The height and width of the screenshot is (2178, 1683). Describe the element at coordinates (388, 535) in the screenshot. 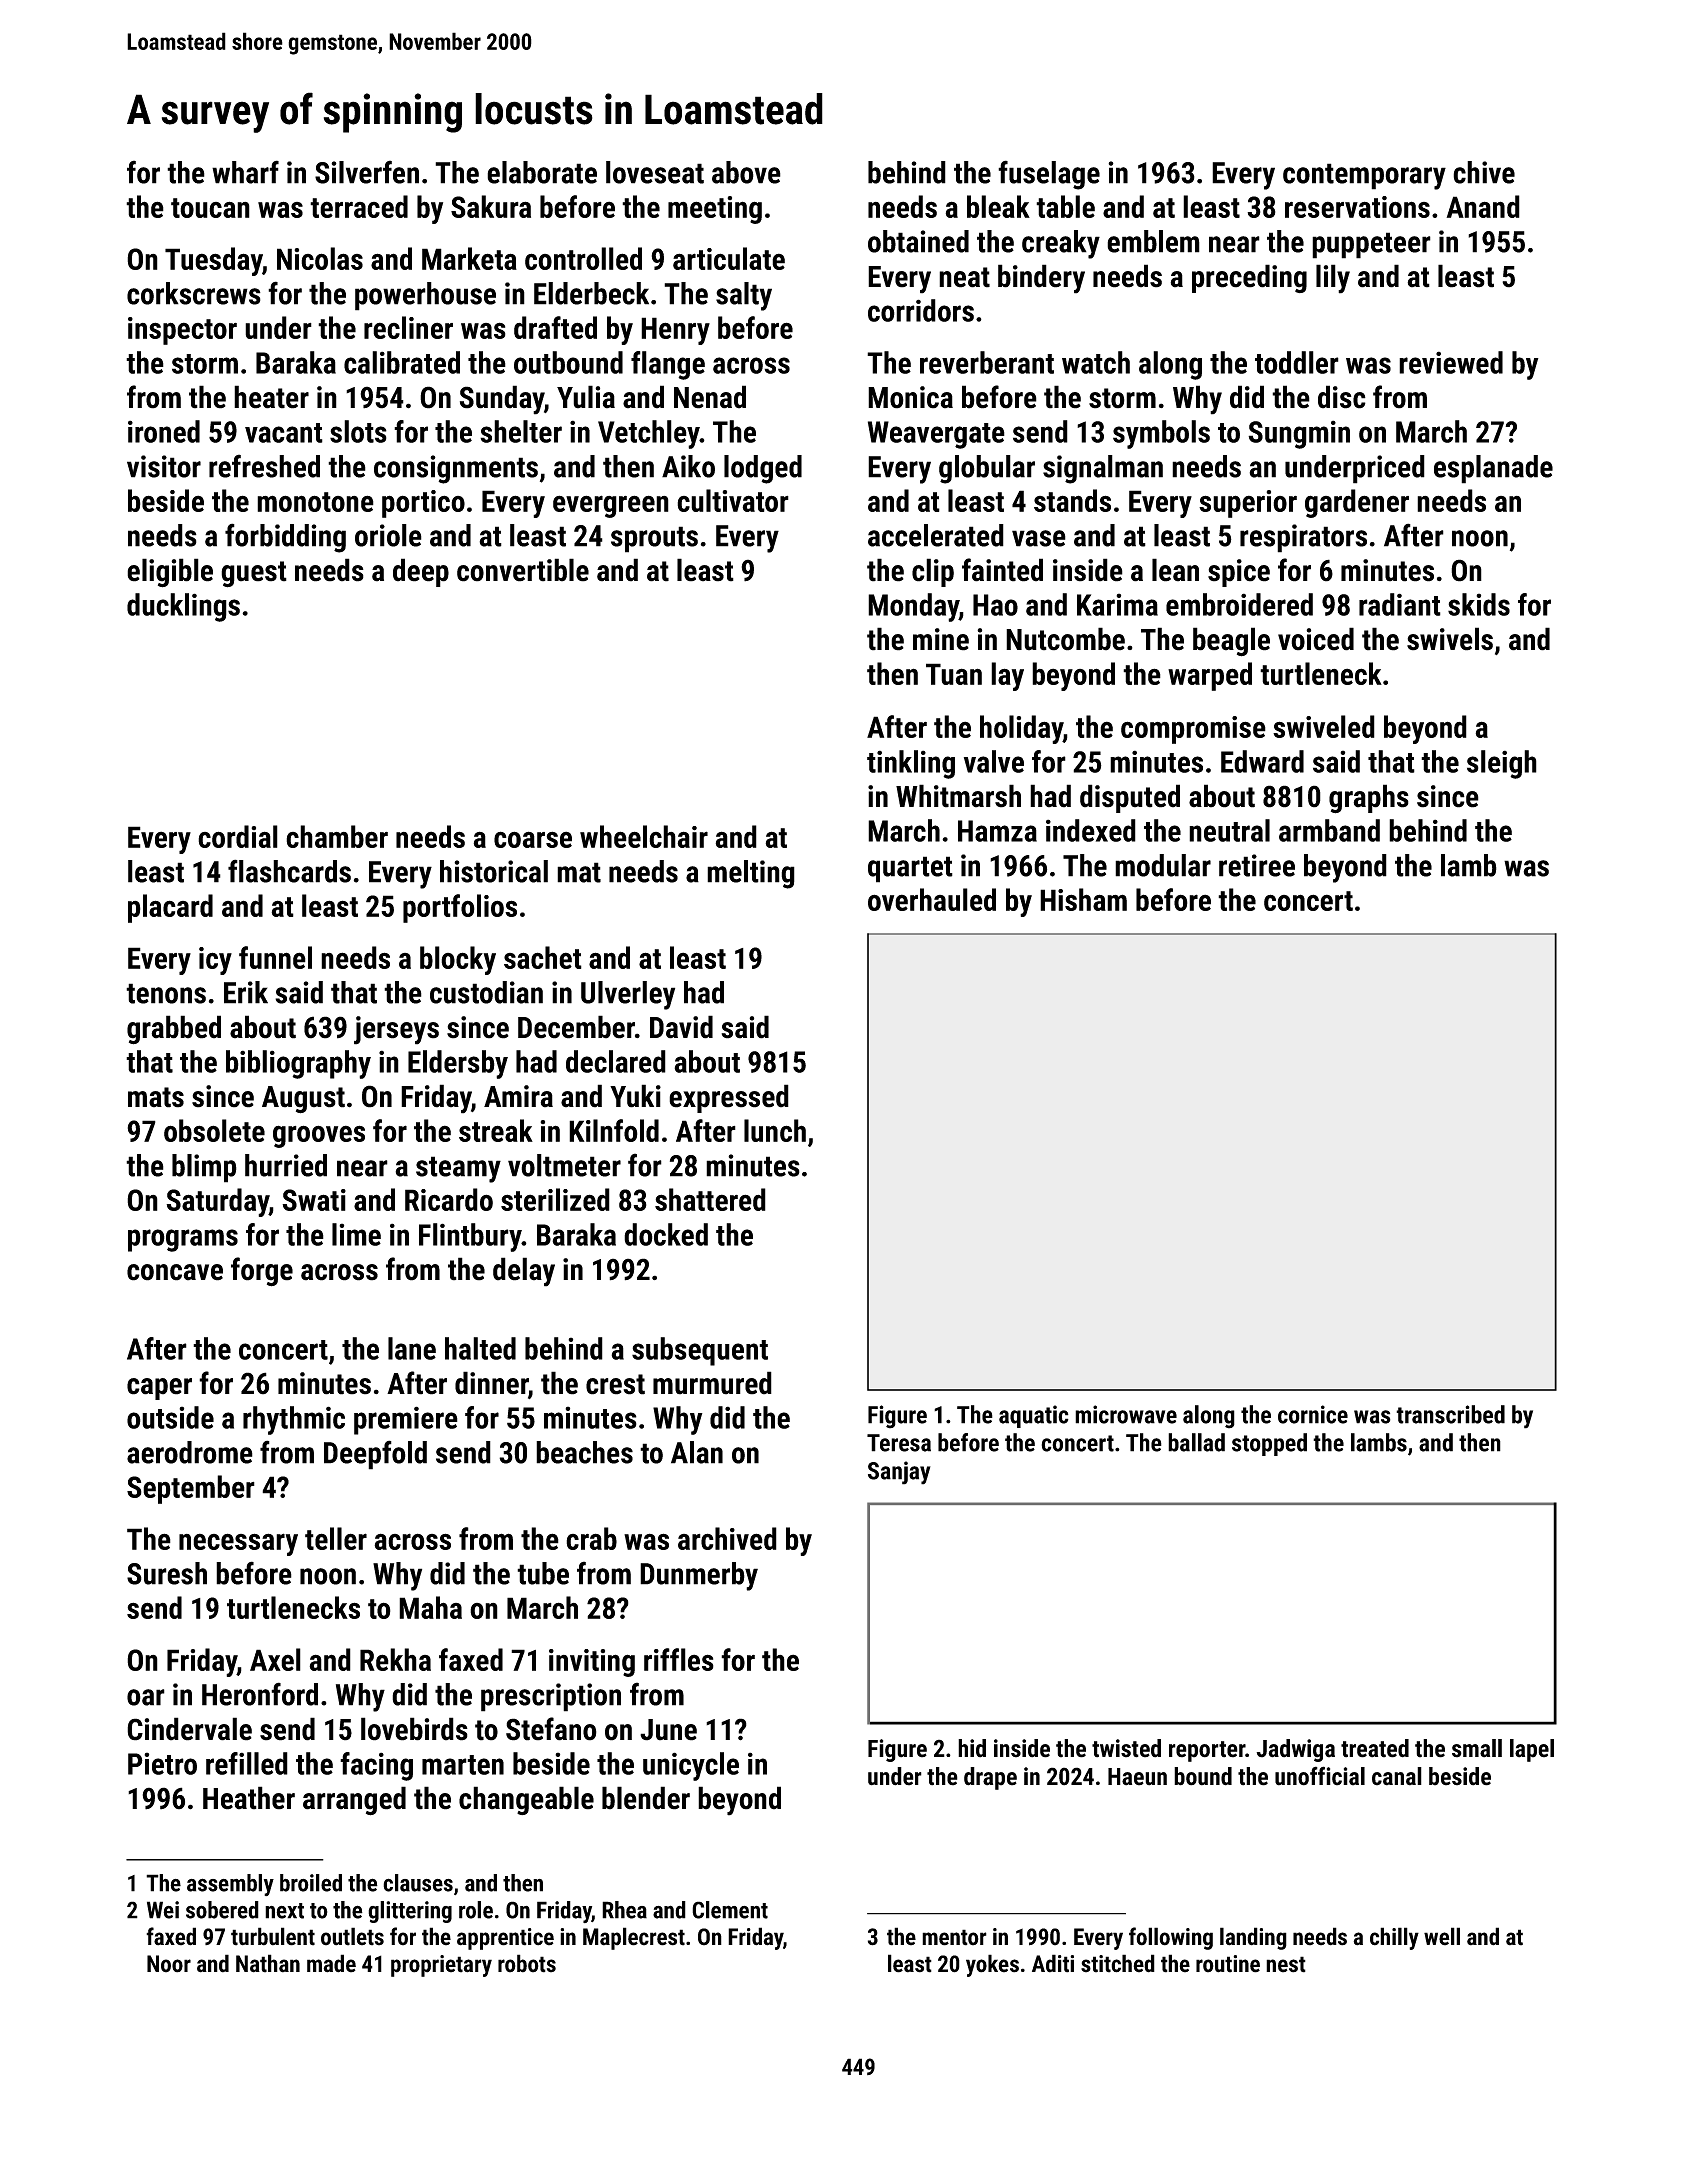

I see `oriole` at that location.
